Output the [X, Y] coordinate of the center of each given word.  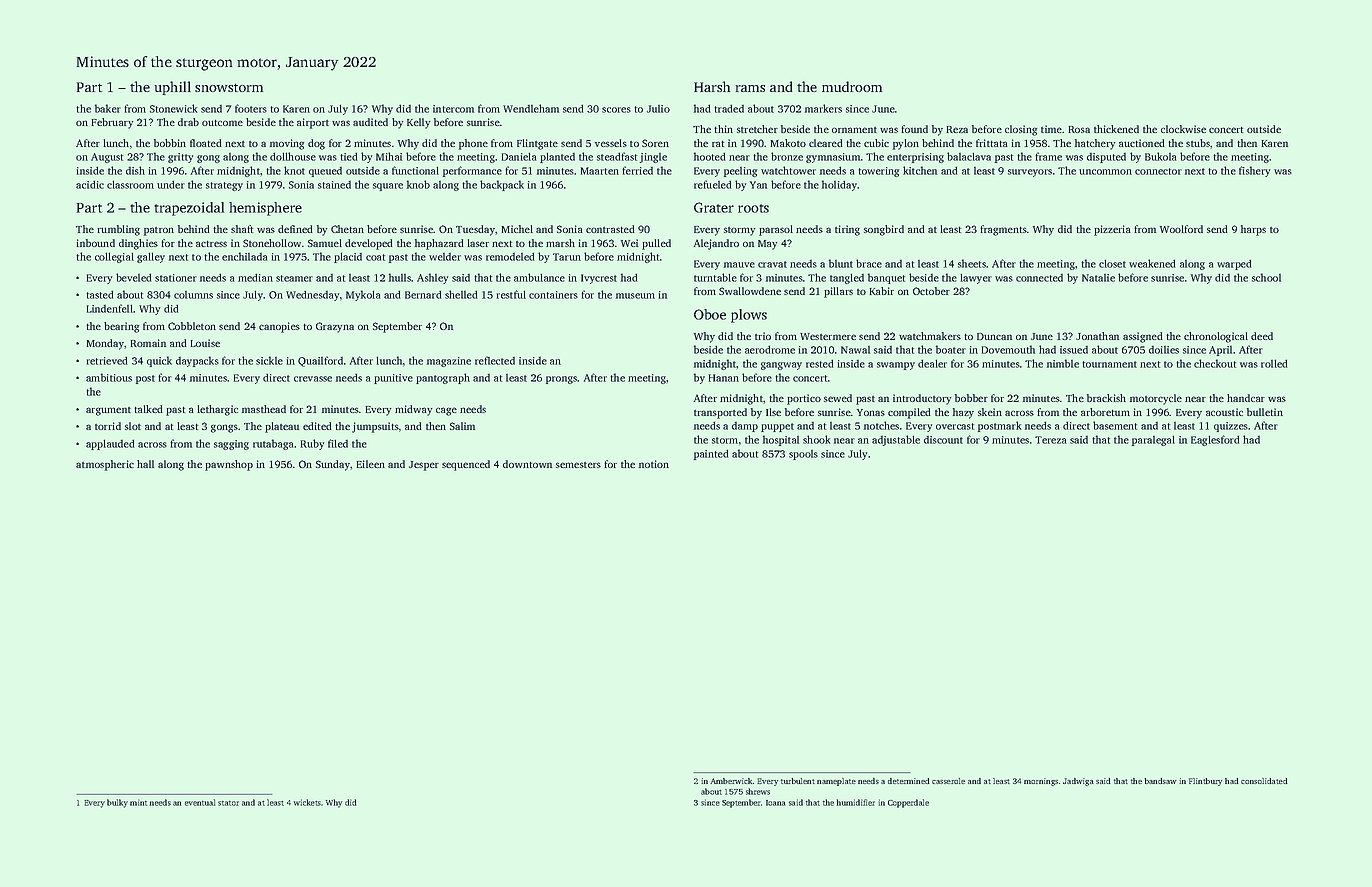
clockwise [1183, 129]
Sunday [333, 465]
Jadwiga [1078, 782]
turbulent [798, 781]
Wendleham [531, 108]
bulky [117, 803]
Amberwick [731, 781]
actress [211, 244]
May [767, 245]
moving [287, 144]
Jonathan [1097, 336]
